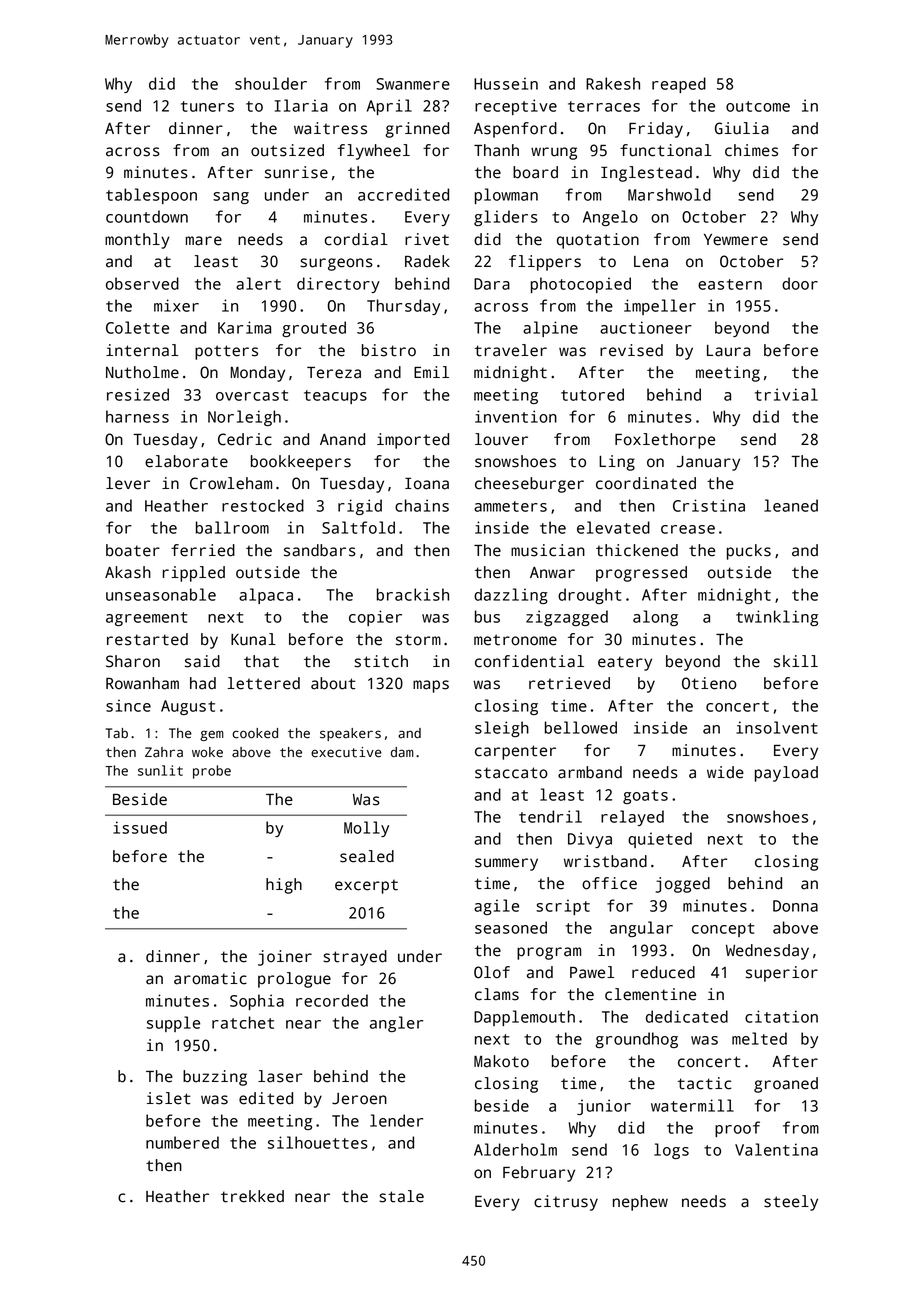  I want to click on mare, so click(204, 241).
